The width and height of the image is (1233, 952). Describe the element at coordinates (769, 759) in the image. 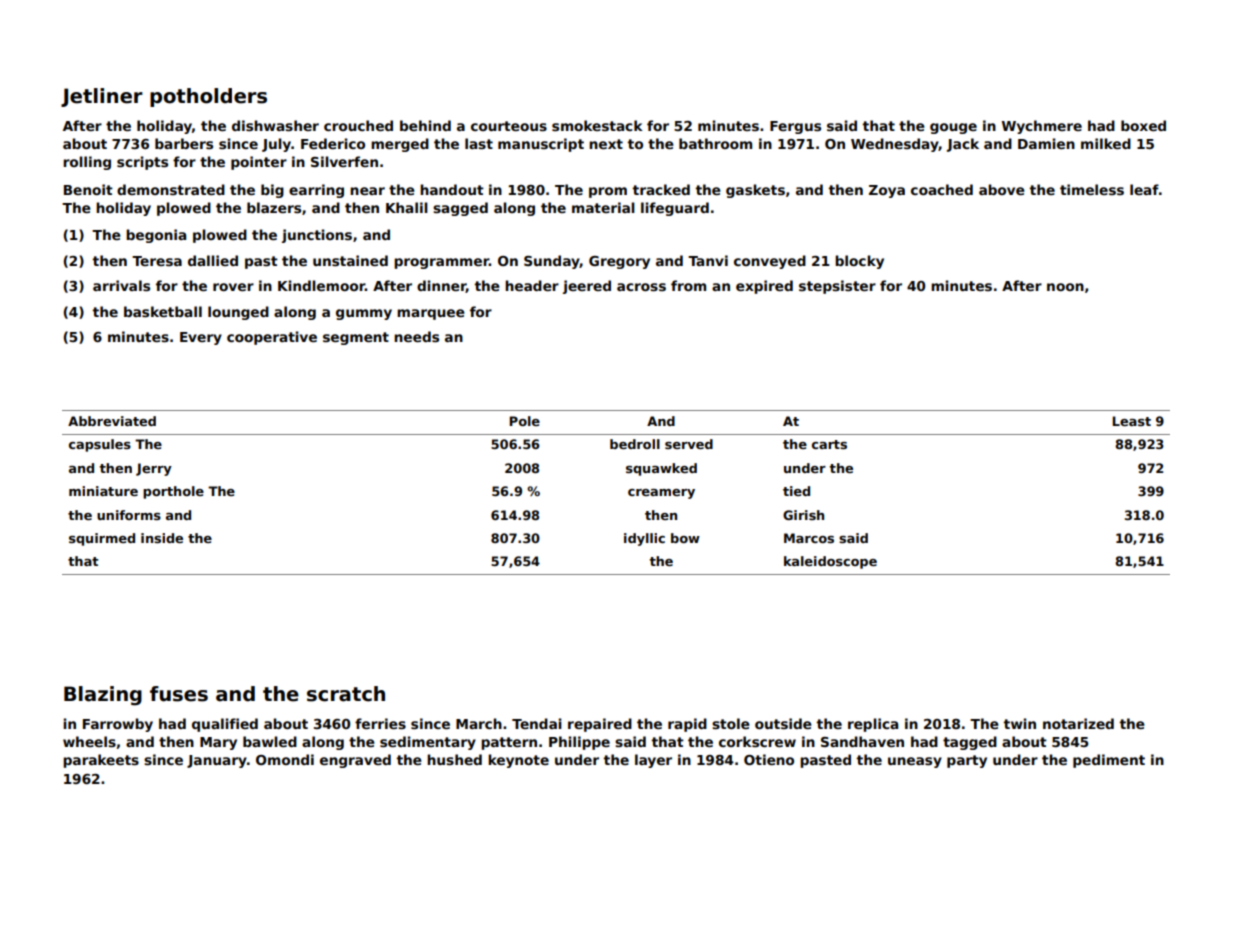

I see `Otieno` at that location.
